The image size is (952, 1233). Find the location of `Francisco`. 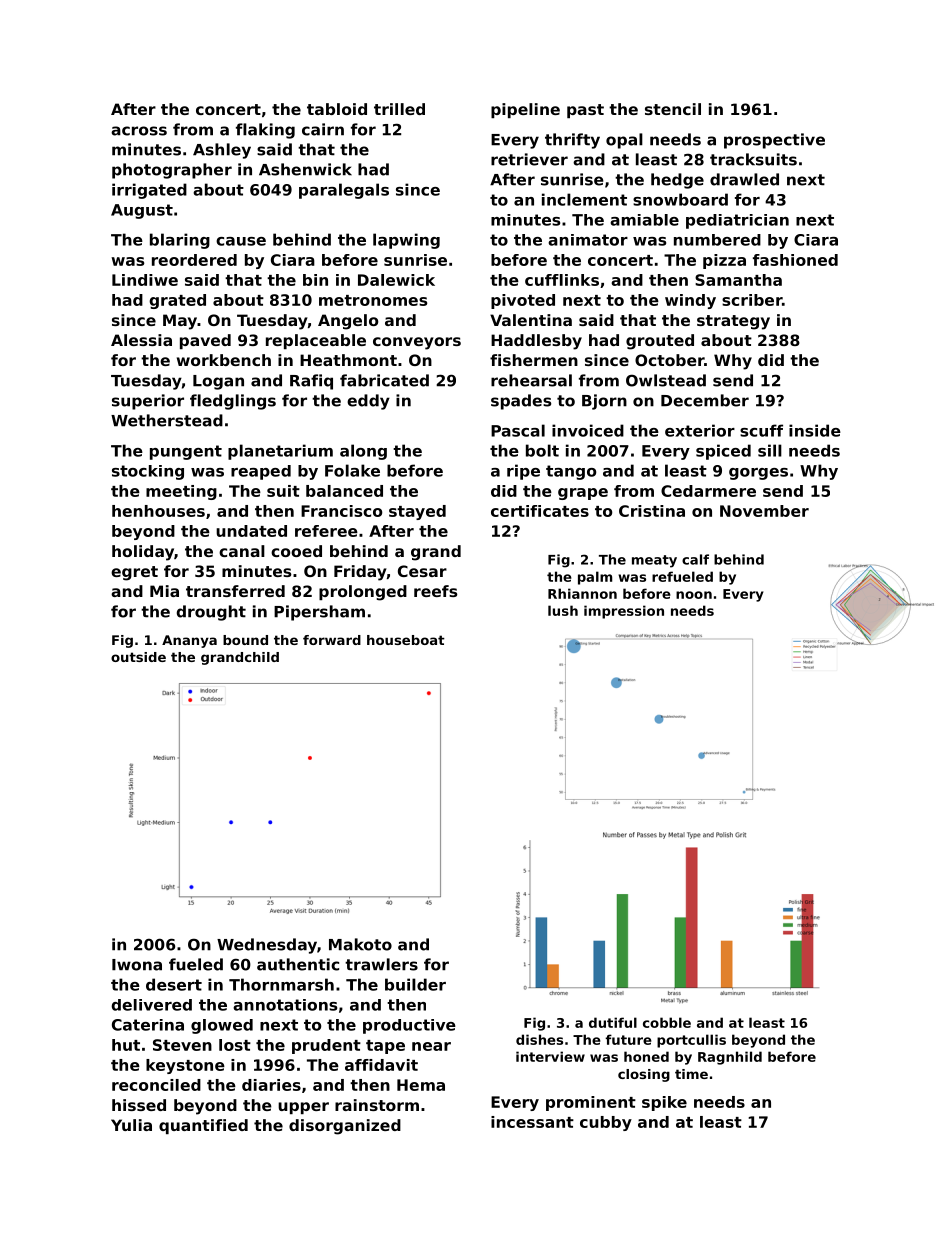

Francisco is located at coordinates (341, 511).
